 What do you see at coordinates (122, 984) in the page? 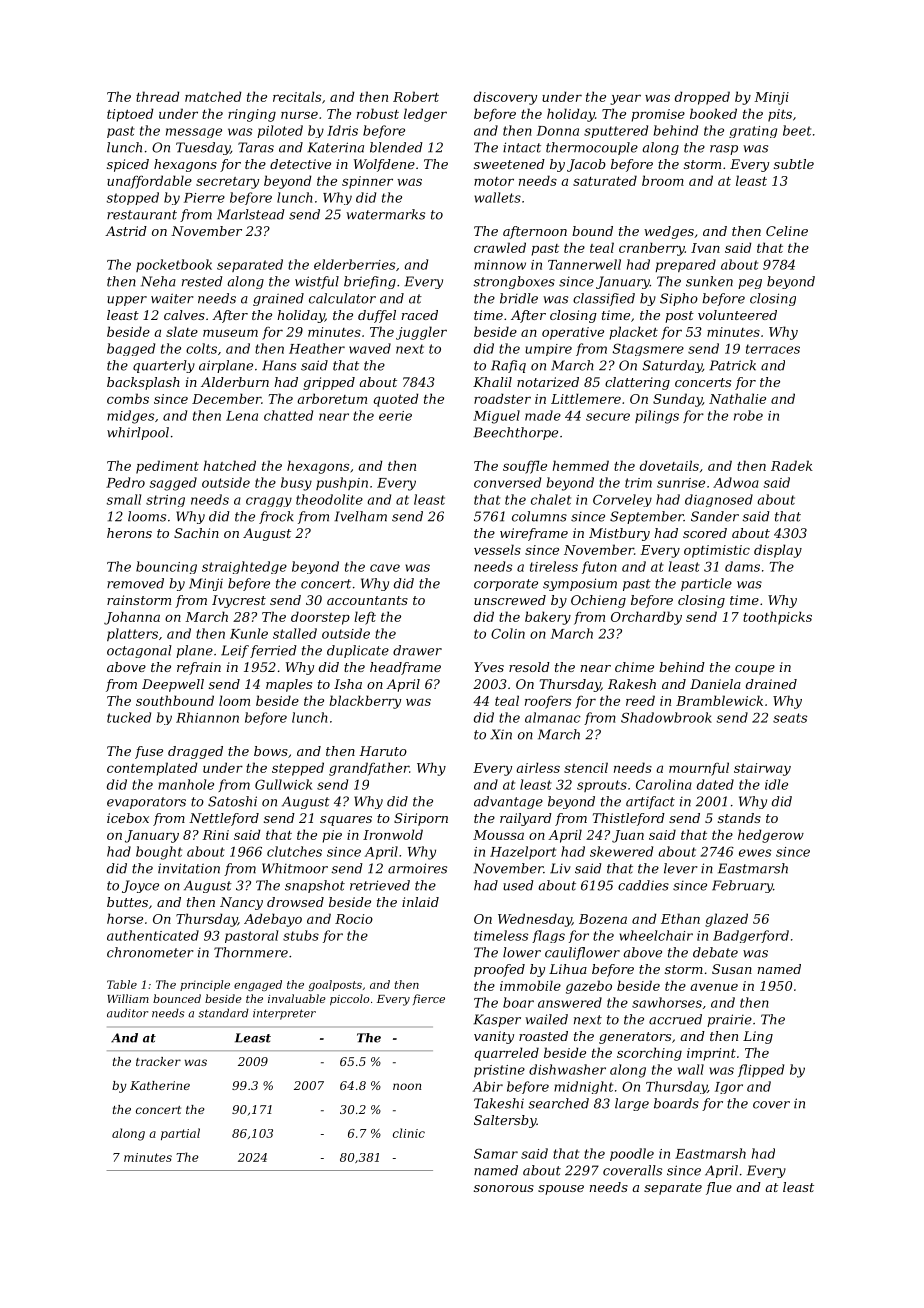
I see `Table` at bounding box center [122, 984].
